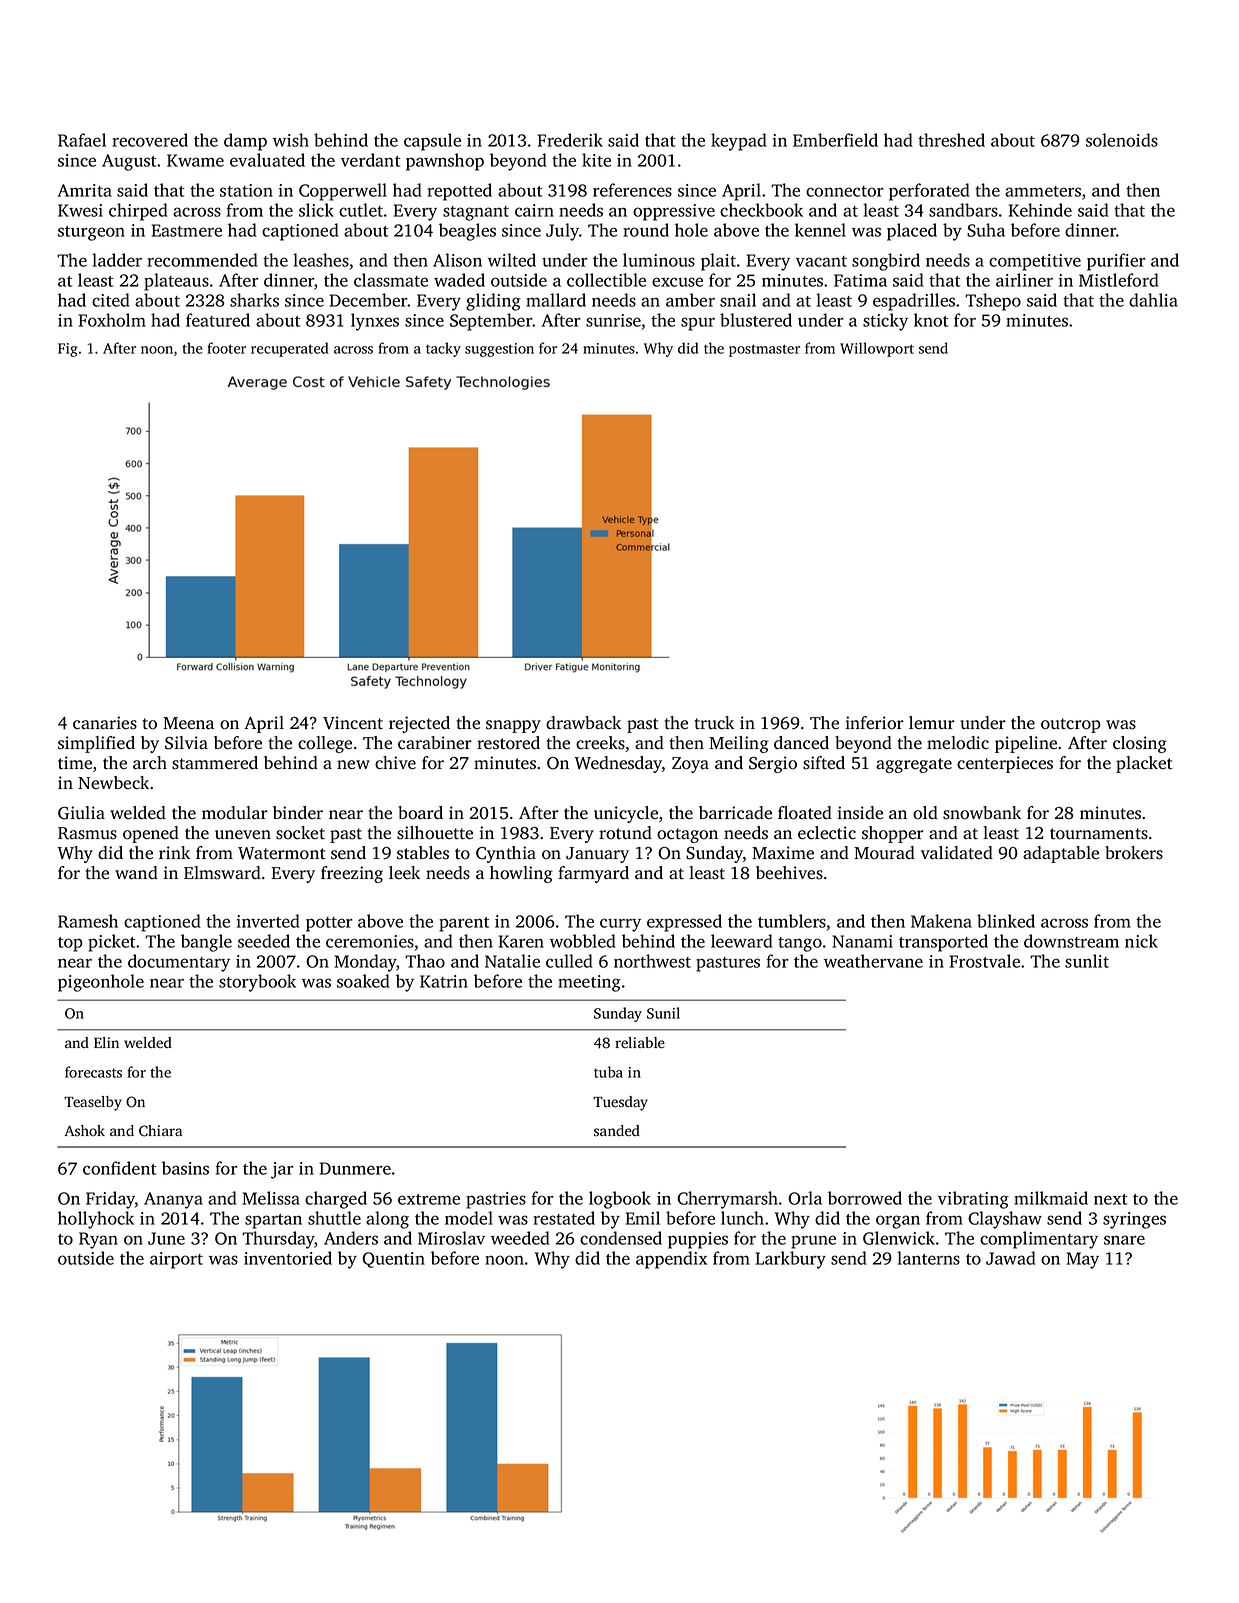 The width and height of the image is (1239, 1603). What do you see at coordinates (877, 349) in the image?
I see `Willowport` at bounding box center [877, 349].
